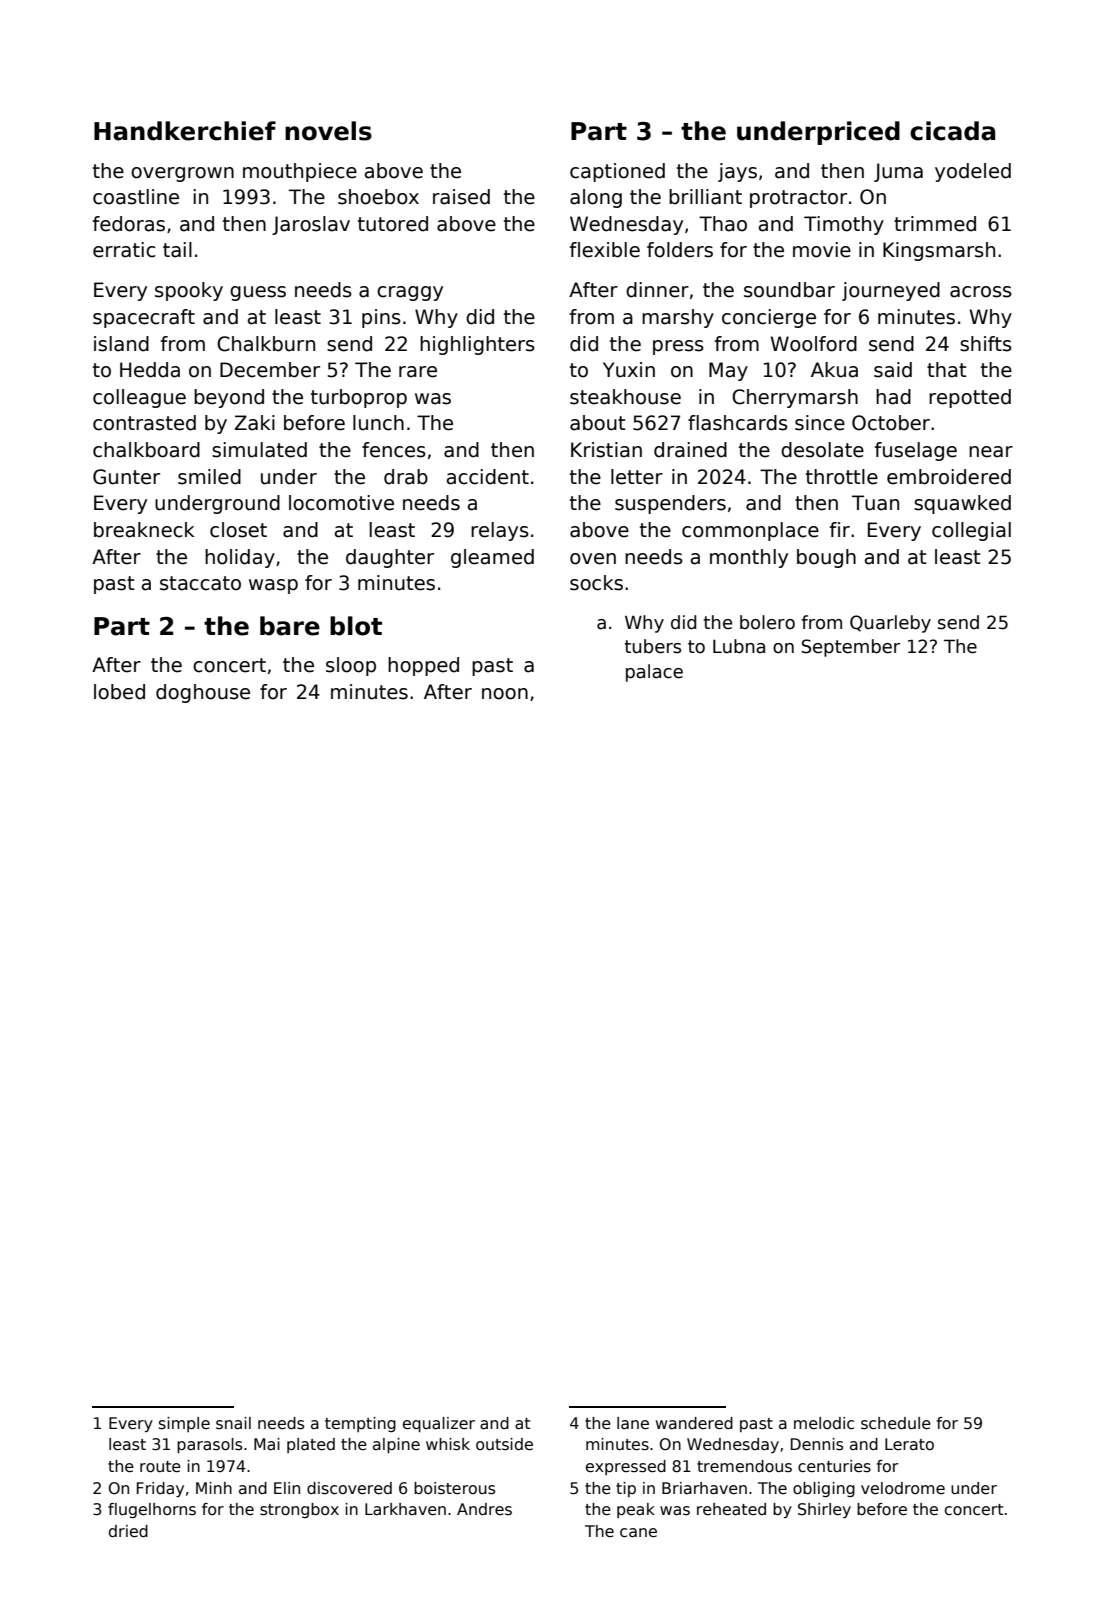 Image resolution: width=1105 pixels, height=1600 pixels. What do you see at coordinates (952, 131) in the screenshot?
I see `cicada` at bounding box center [952, 131].
